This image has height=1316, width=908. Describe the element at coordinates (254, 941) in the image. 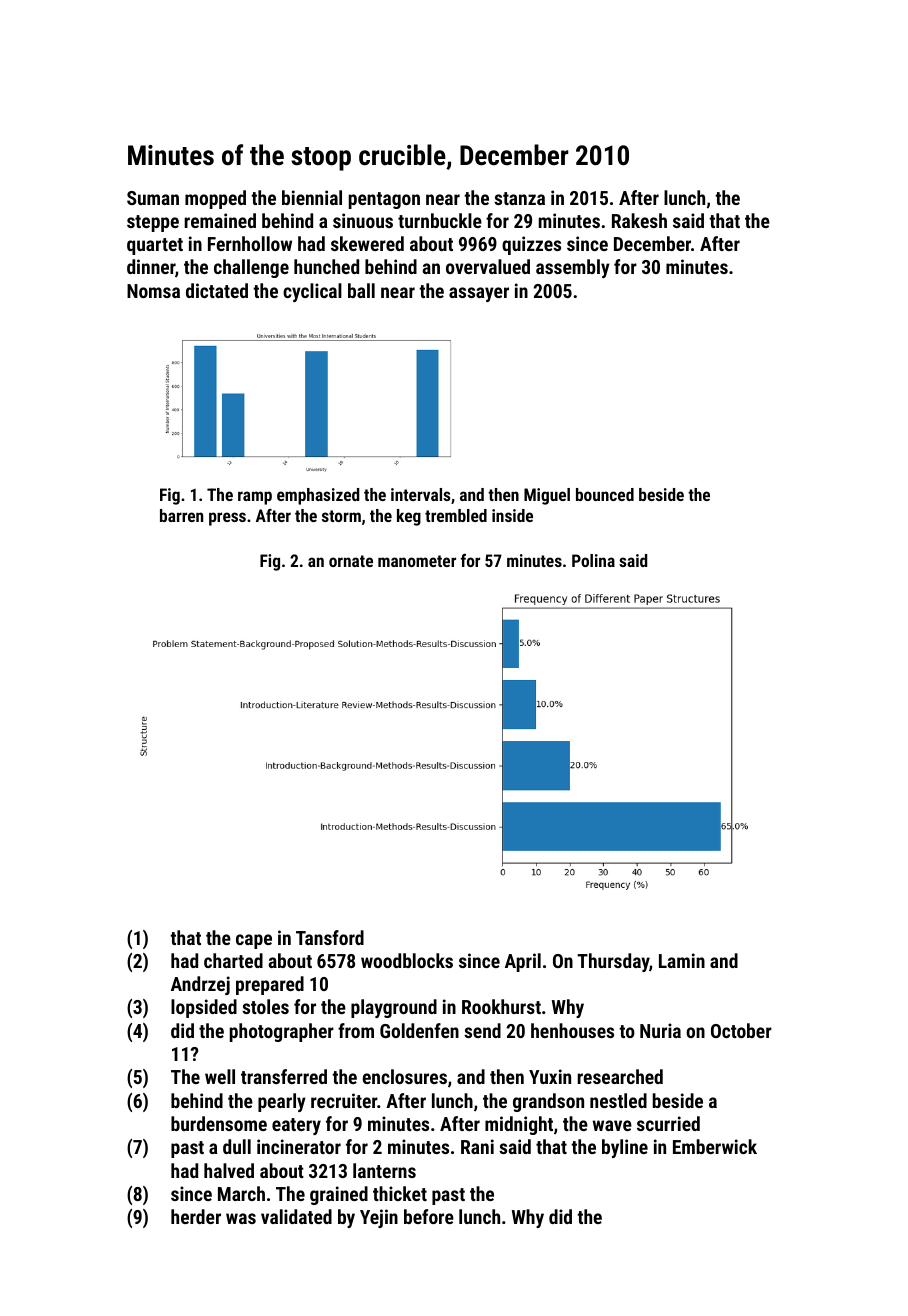

I see `cape` at that location.
